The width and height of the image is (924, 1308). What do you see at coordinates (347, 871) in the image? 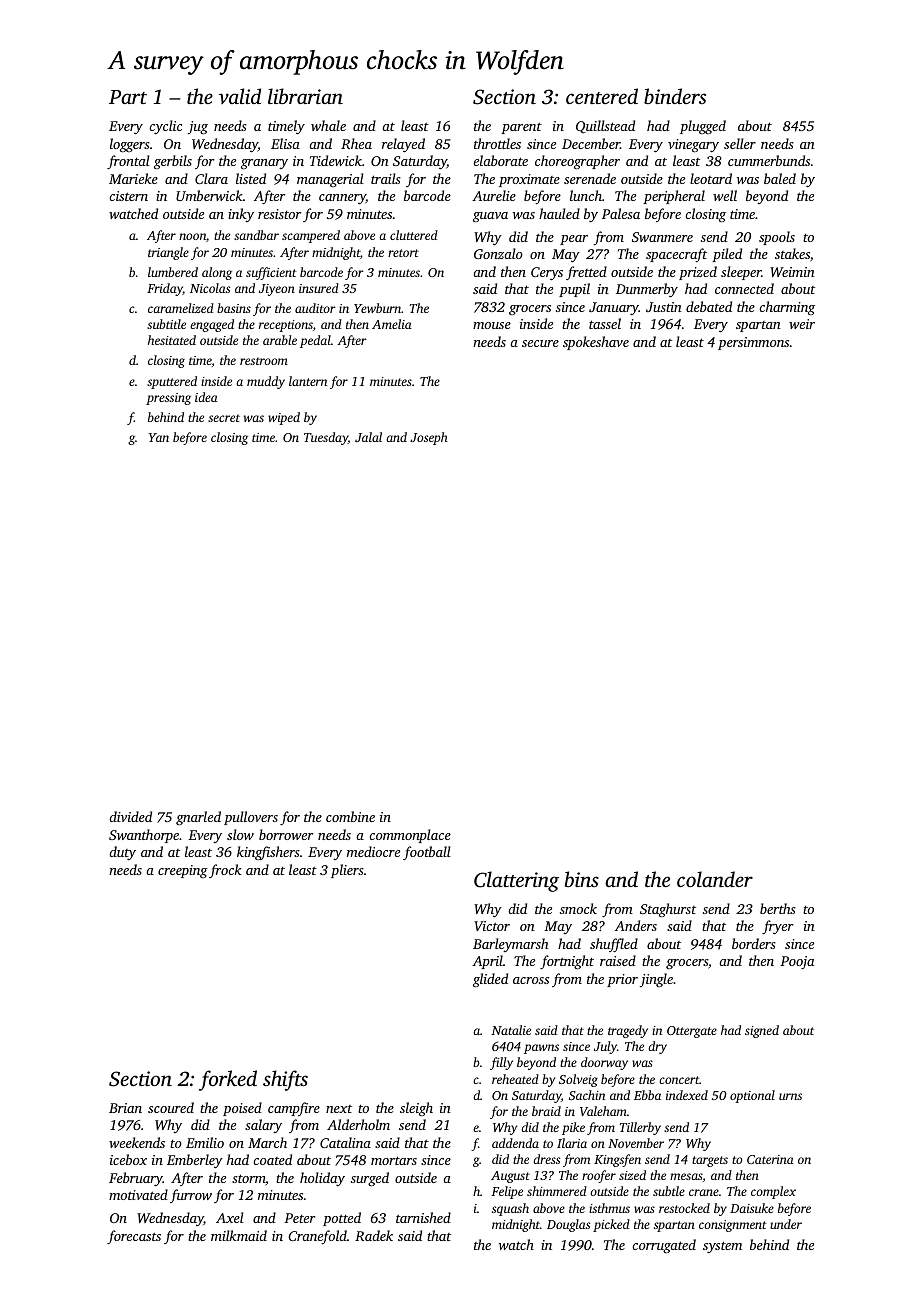
I see `pliers` at bounding box center [347, 871].
